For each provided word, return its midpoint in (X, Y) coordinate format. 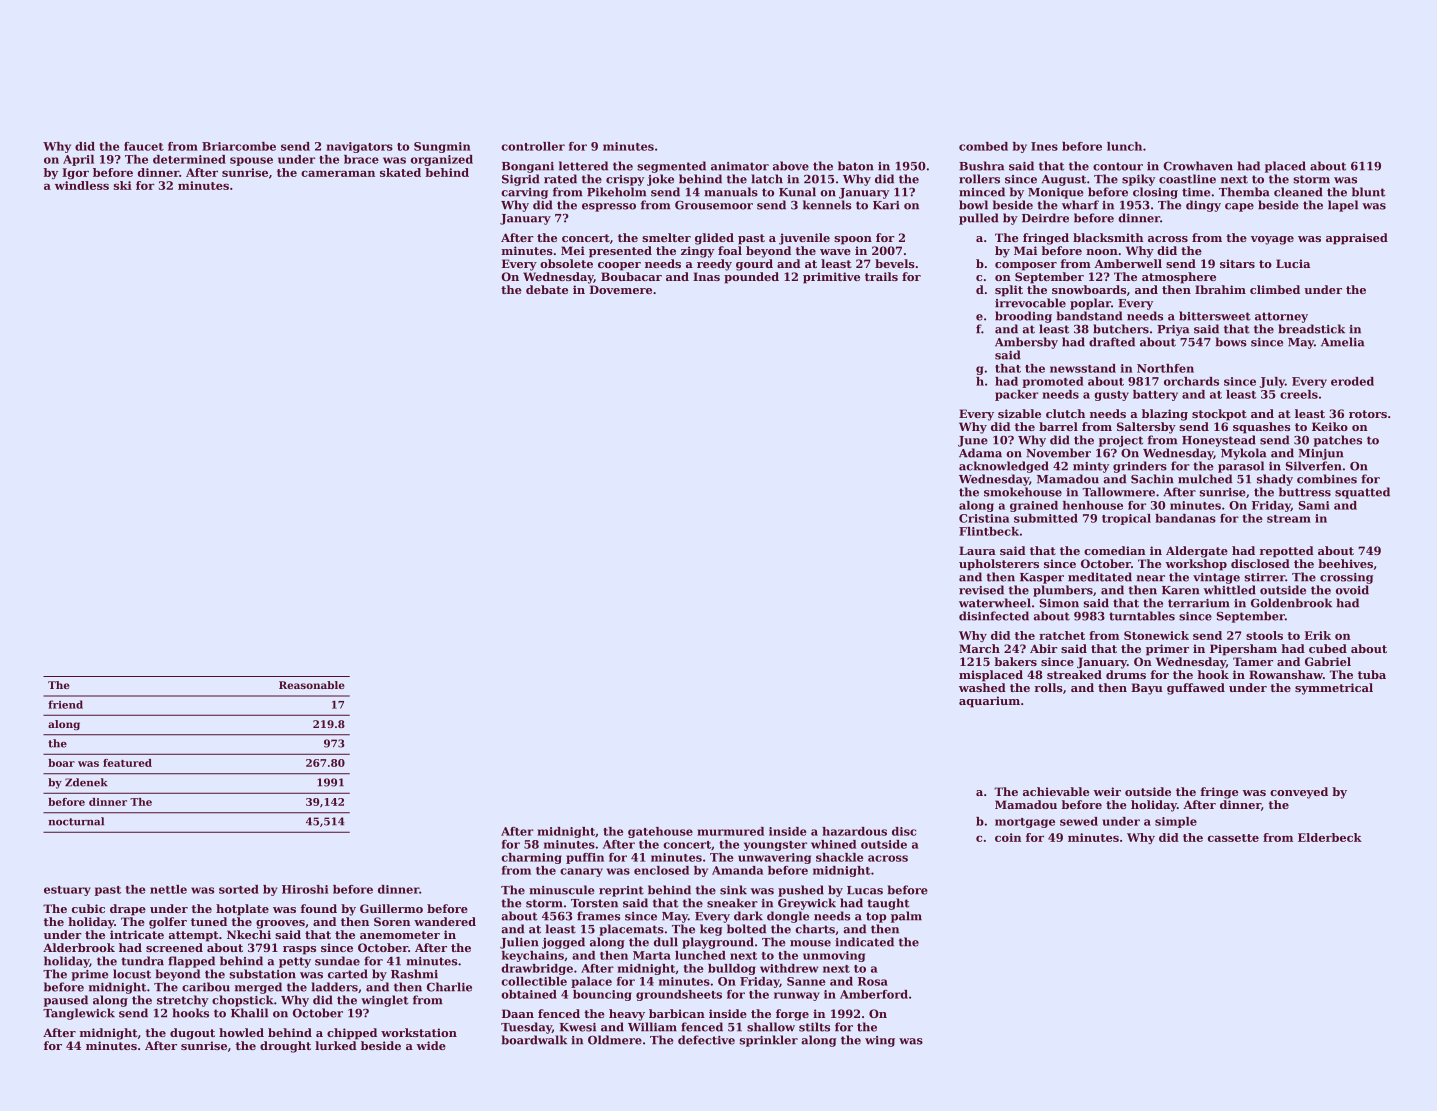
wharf (1080, 205)
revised (981, 590)
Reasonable (312, 685)
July (1272, 382)
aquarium (989, 702)
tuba (1372, 674)
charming (531, 858)
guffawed (1196, 689)
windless (82, 185)
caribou (206, 987)
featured (127, 763)
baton (856, 166)
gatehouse (660, 832)
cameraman (338, 173)
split (1009, 291)
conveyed (1299, 793)
